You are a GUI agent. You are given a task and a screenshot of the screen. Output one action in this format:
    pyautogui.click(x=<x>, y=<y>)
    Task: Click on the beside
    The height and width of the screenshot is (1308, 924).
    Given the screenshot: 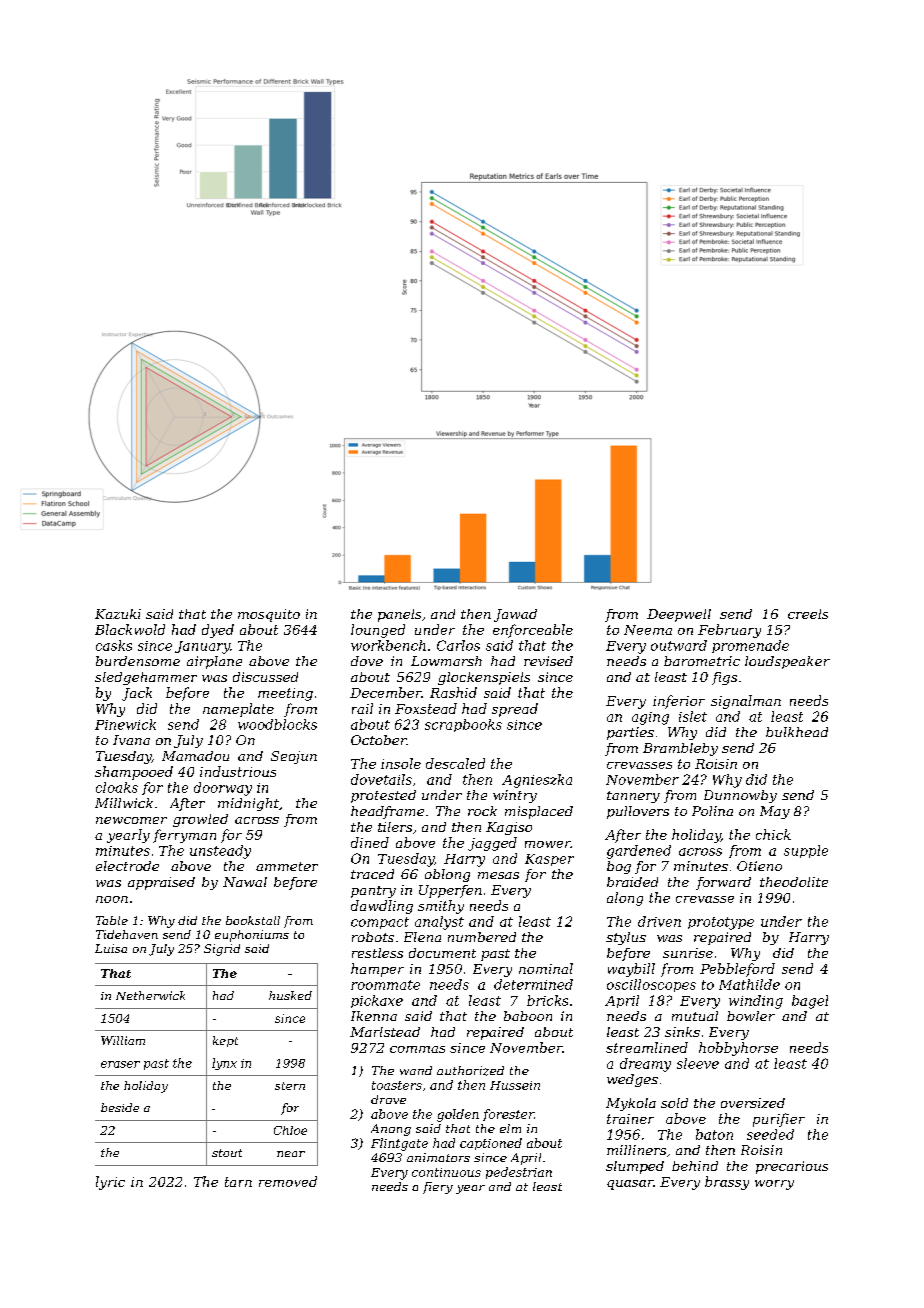 What is the action you would take?
    pyautogui.click(x=120, y=1107)
